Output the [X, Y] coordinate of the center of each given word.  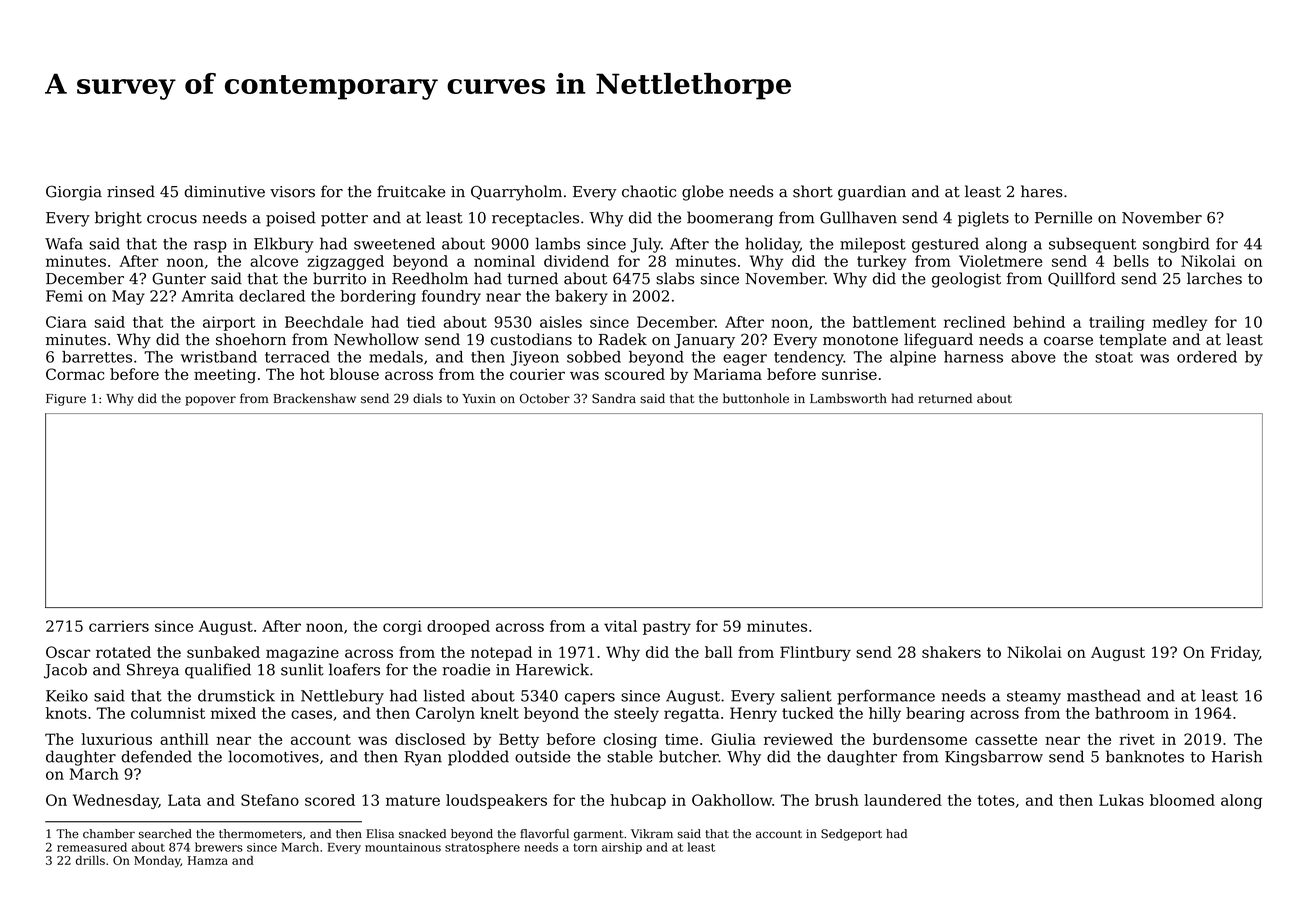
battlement [894, 322]
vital [620, 626]
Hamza [208, 860]
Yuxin [479, 398]
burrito [339, 278]
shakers [951, 652]
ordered [1207, 357]
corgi [402, 627]
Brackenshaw [314, 398]
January [704, 341]
